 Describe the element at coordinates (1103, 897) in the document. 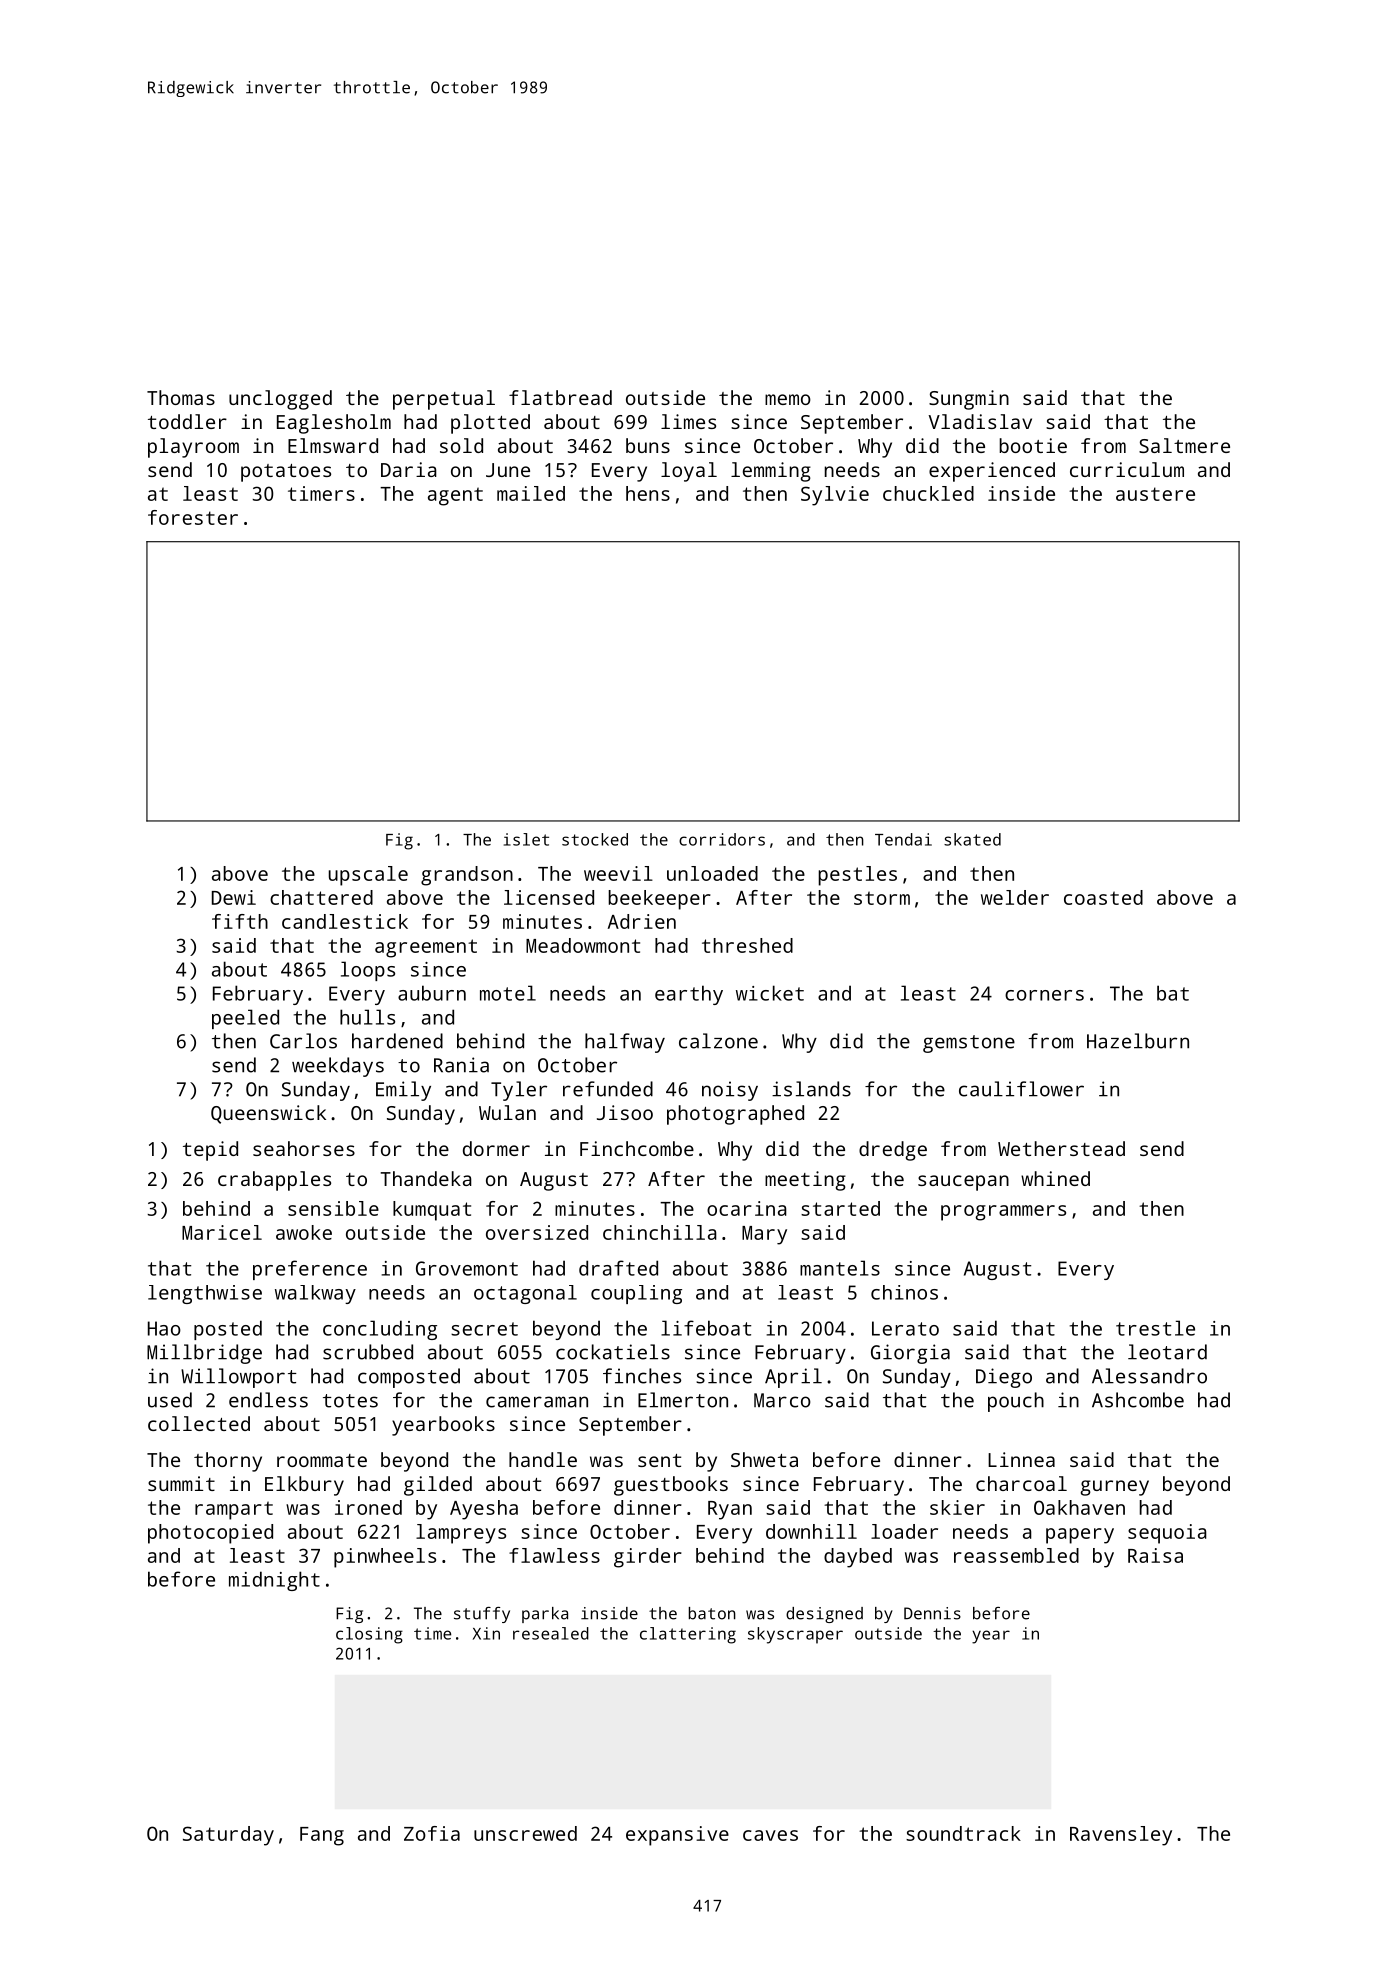

I see `coasted` at that location.
